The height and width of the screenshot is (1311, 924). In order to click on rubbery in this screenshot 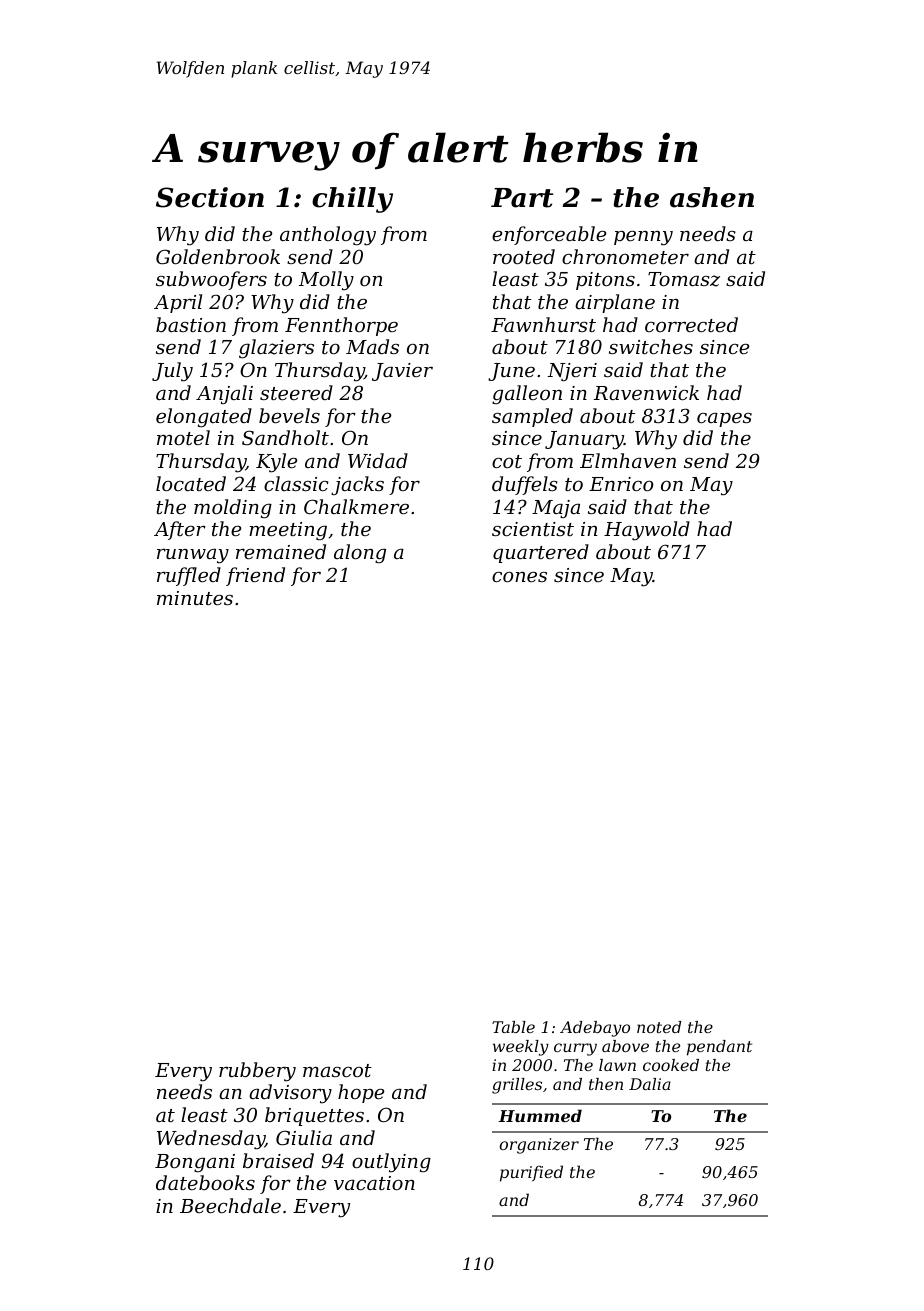, I will do `click(257, 1072)`.
